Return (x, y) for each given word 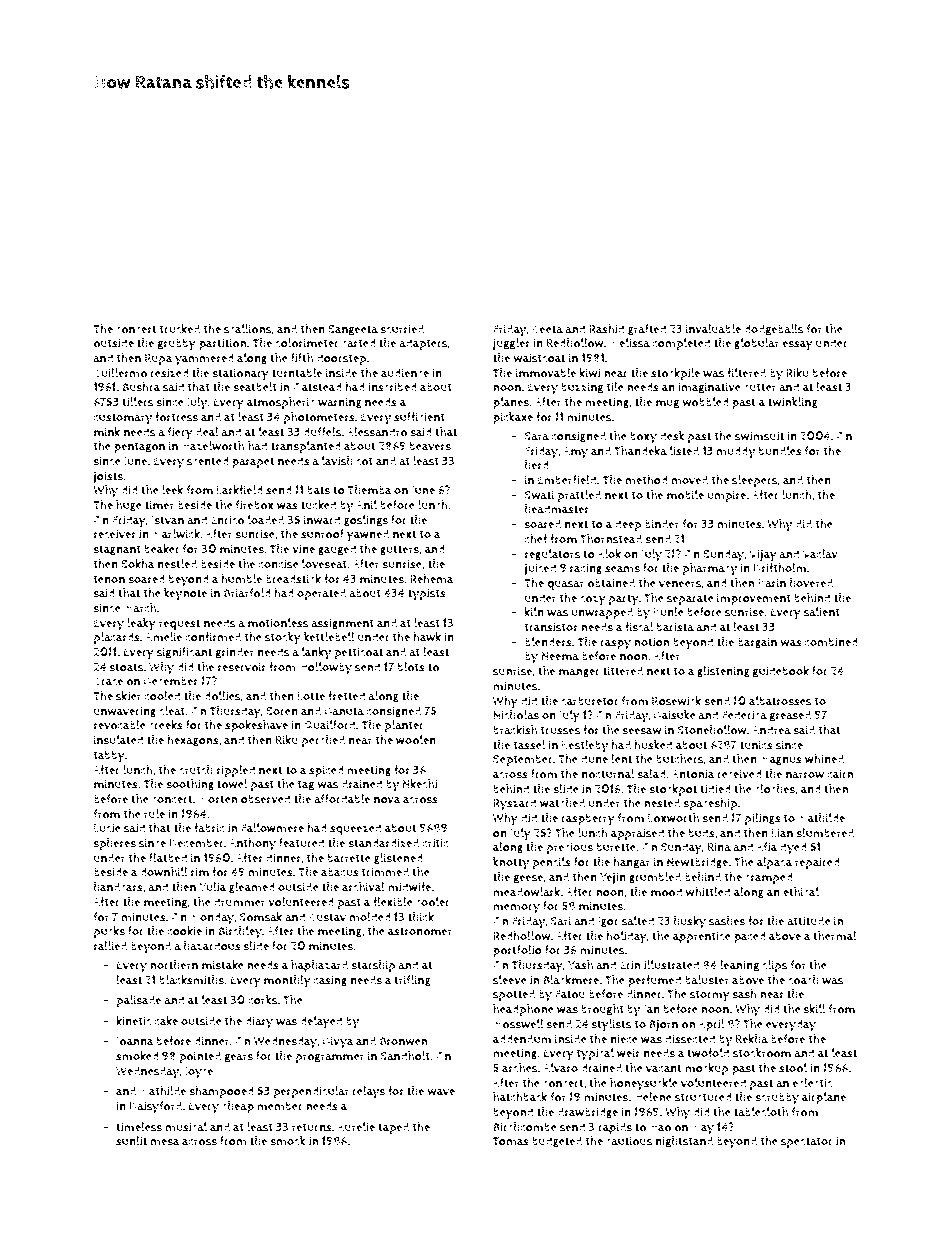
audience (405, 373)
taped (393, 1128)
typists (427, 594)
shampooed (221, 1092)
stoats (126, 667)
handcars (118, 887)
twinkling (793, 403)
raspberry (588, 819)
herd (537, 465)
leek (172, 490)
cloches (775, 789)
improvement (754, 599)
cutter (760, 387)
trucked (180, 329)
